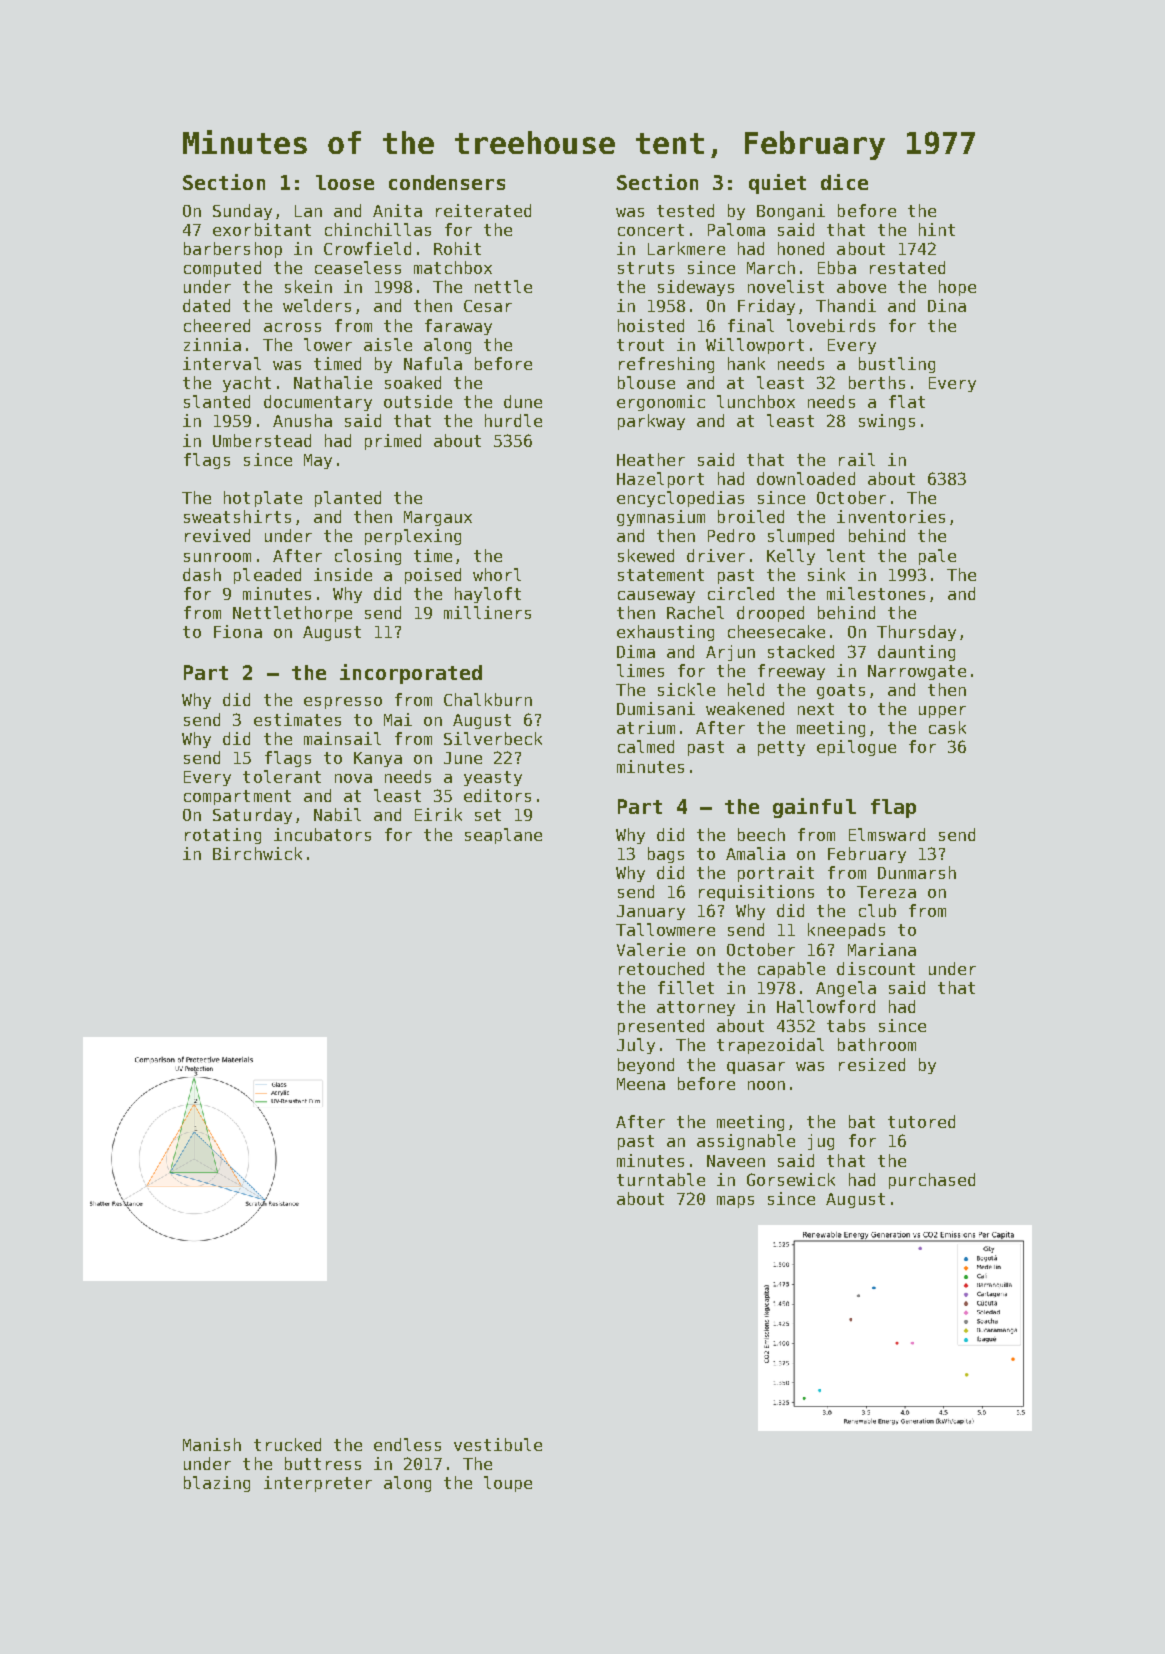 This screenshot has height=1654, width=1165. What do you see at coordinates (907, 401) in the screenshot?
I see `flat` at bounding box center [907, 401].
